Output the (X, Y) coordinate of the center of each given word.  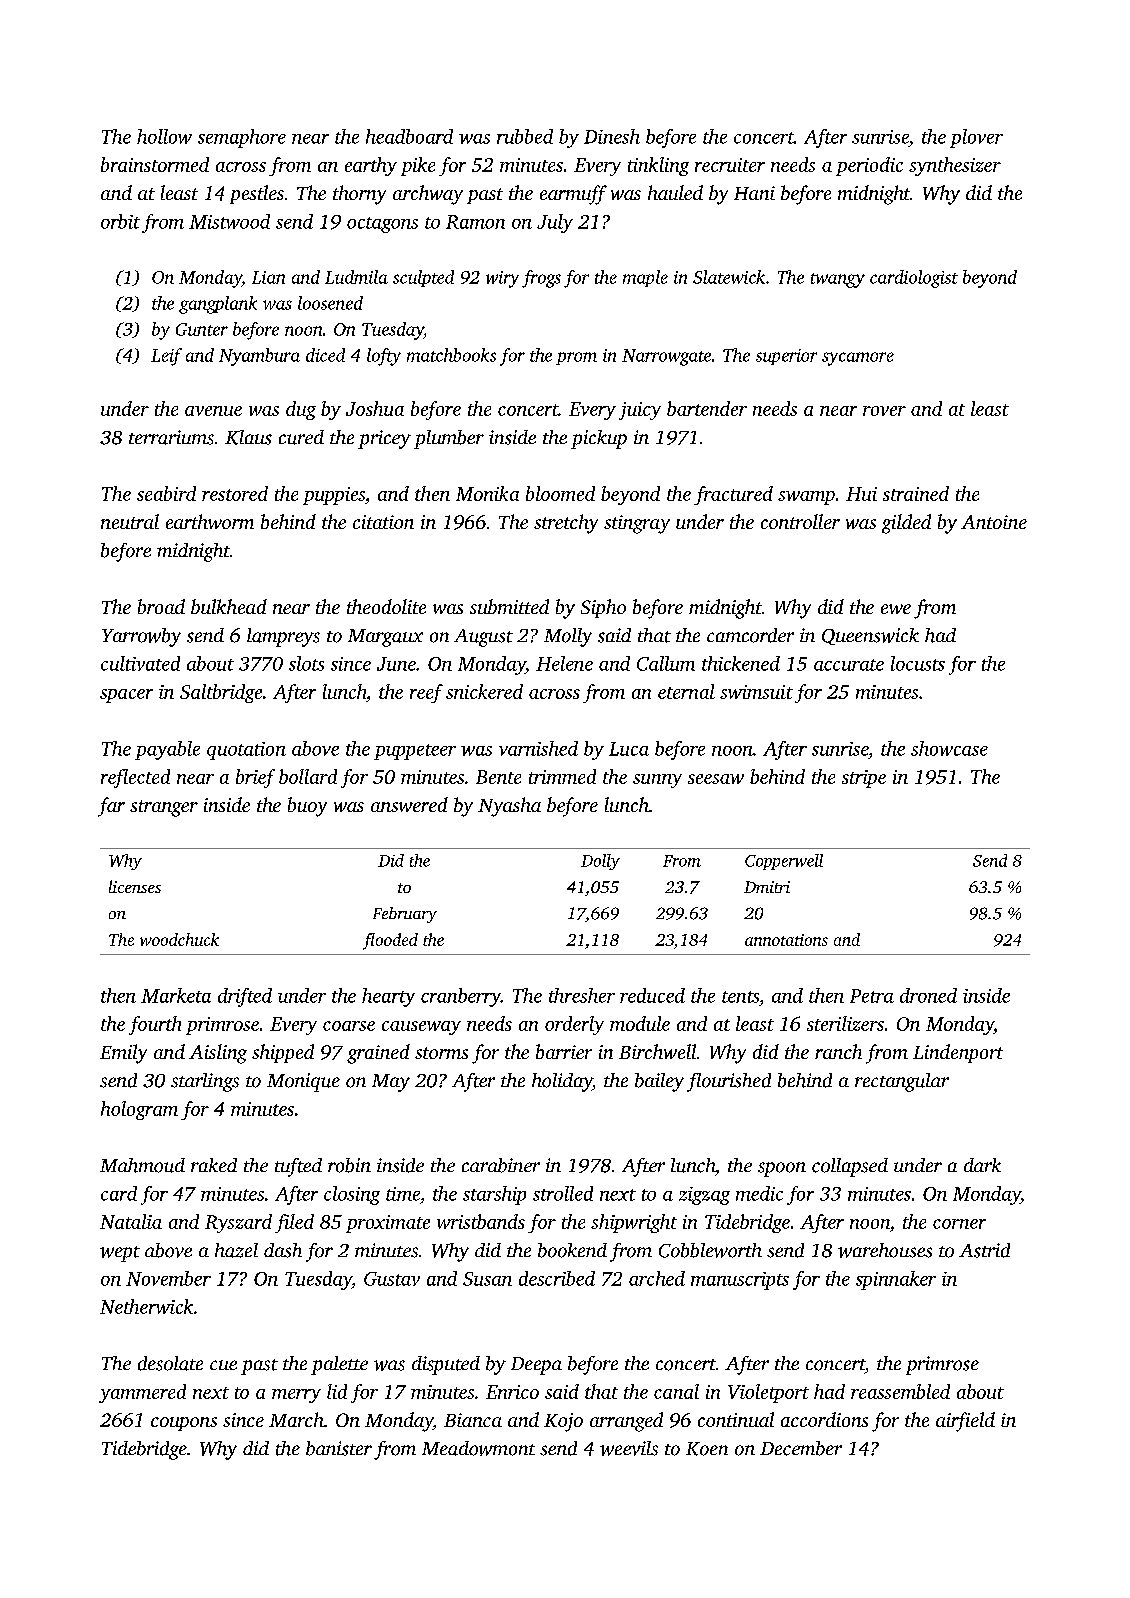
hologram (139, 1110)
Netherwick (146, 1306)
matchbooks (451, 355)
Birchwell (657, 1051)
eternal (686, 691)
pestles (257, 194)
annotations (786, 940)
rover (884, 411)
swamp (806, 498)
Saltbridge (221, 693)
